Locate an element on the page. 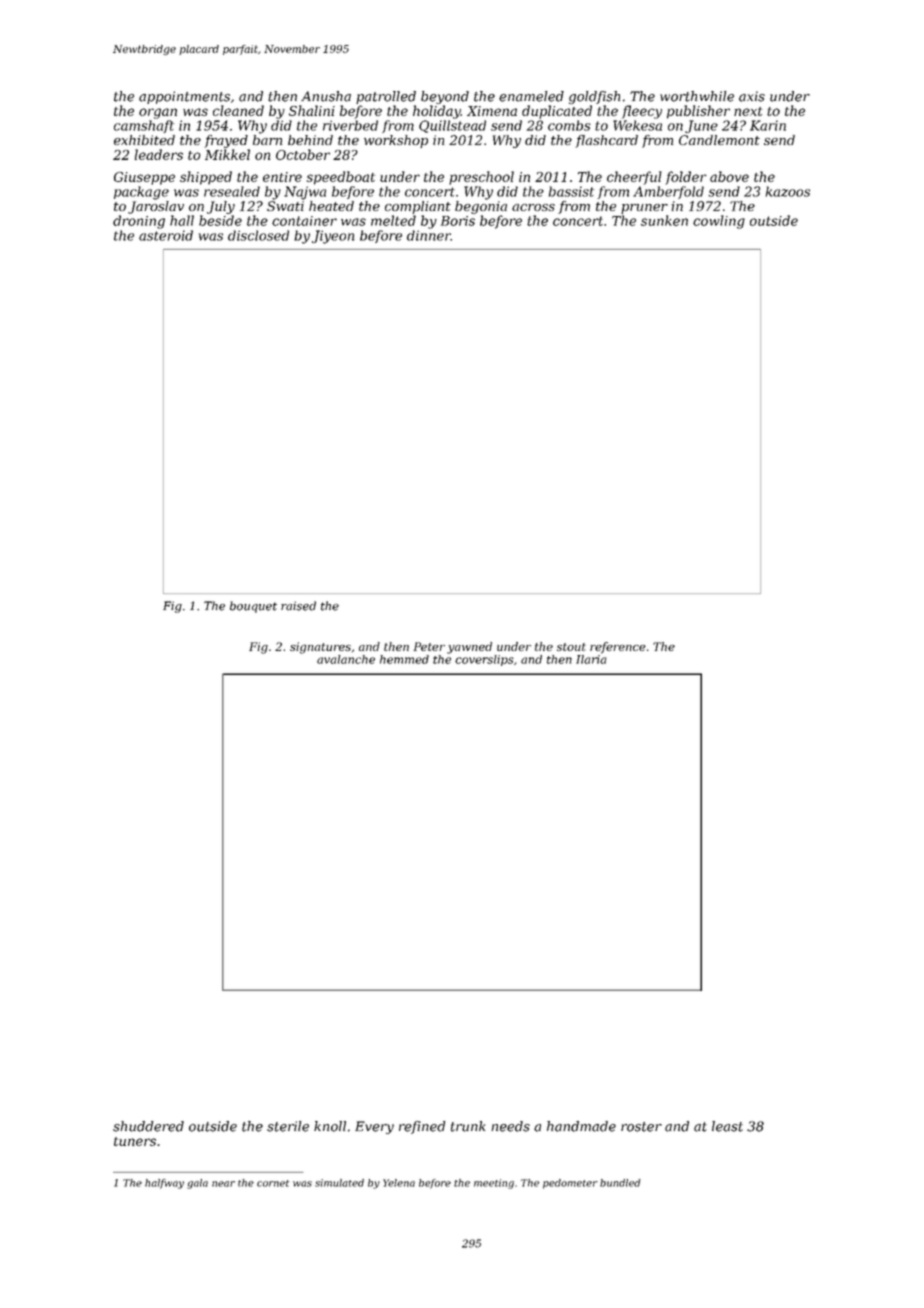  shuddered is located at coordinates (148, 1126).
